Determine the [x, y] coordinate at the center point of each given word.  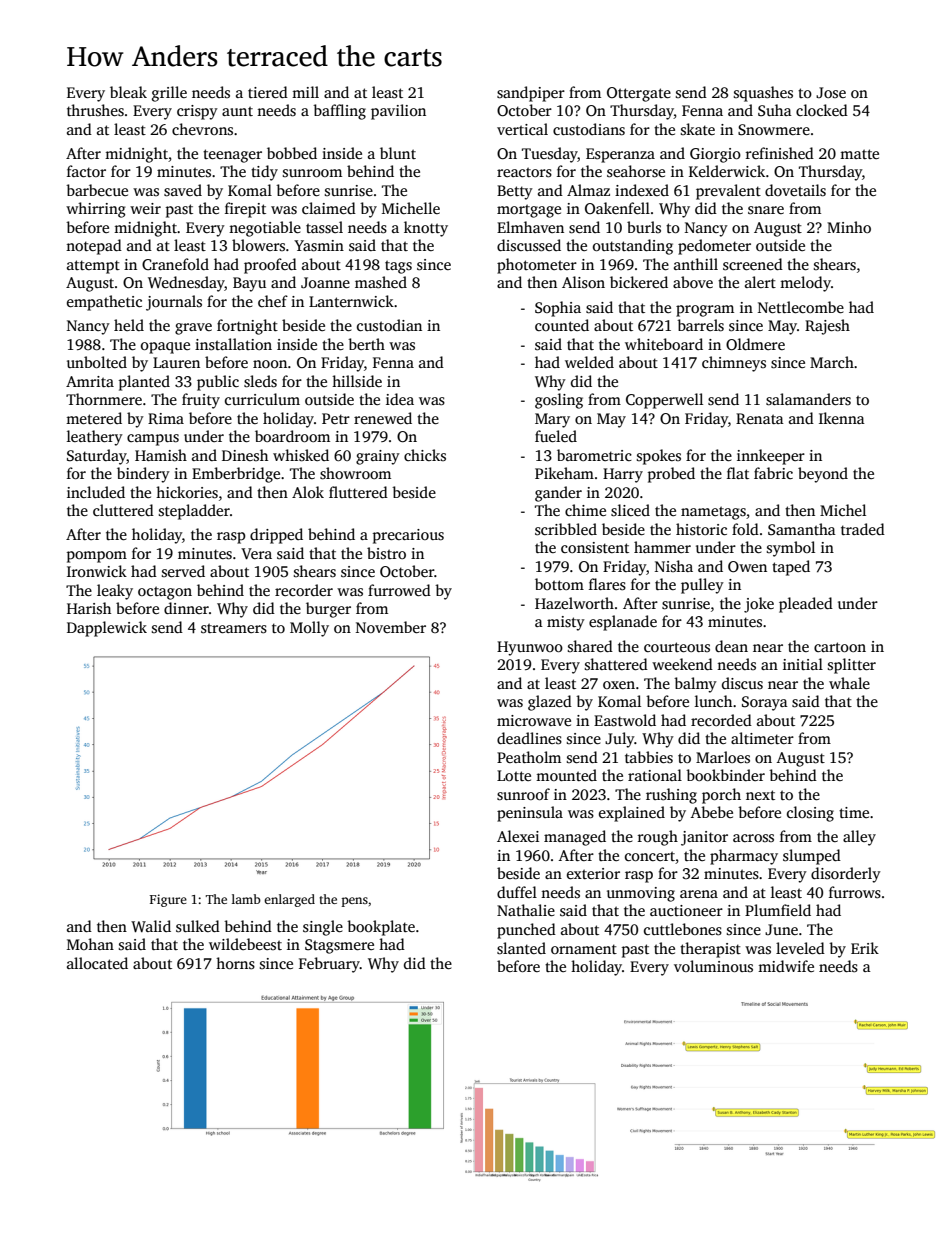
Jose [831, 92]
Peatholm [529, 757]
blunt [398, 153]
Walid [151, 926]
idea [400, 399]
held [129, 325]
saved [183, 190]
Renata [760, 418]
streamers [234, 628]
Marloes [723, 757]
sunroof [523, 794]
